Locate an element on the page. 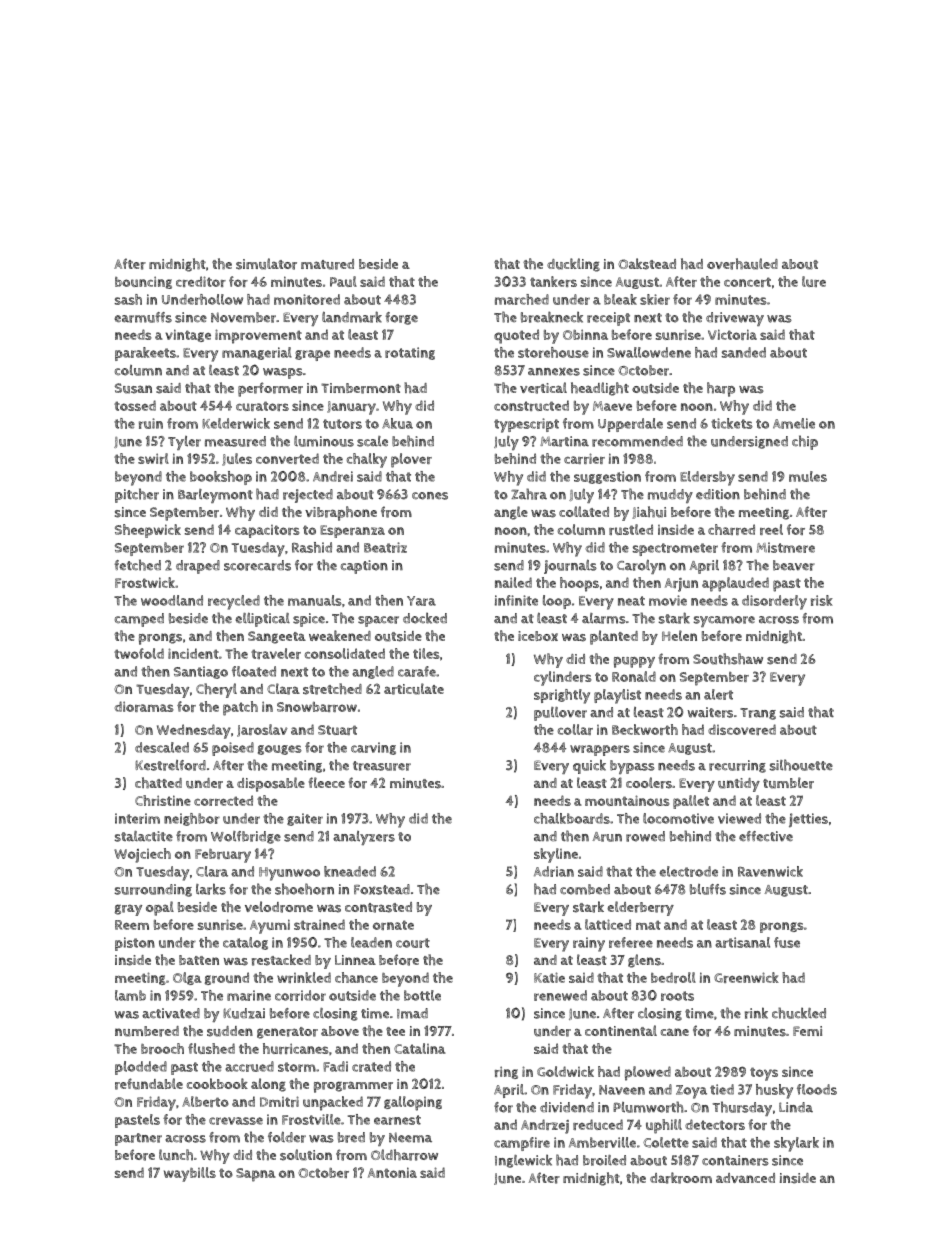  Barleymont is located at coordinates (215, 496).
